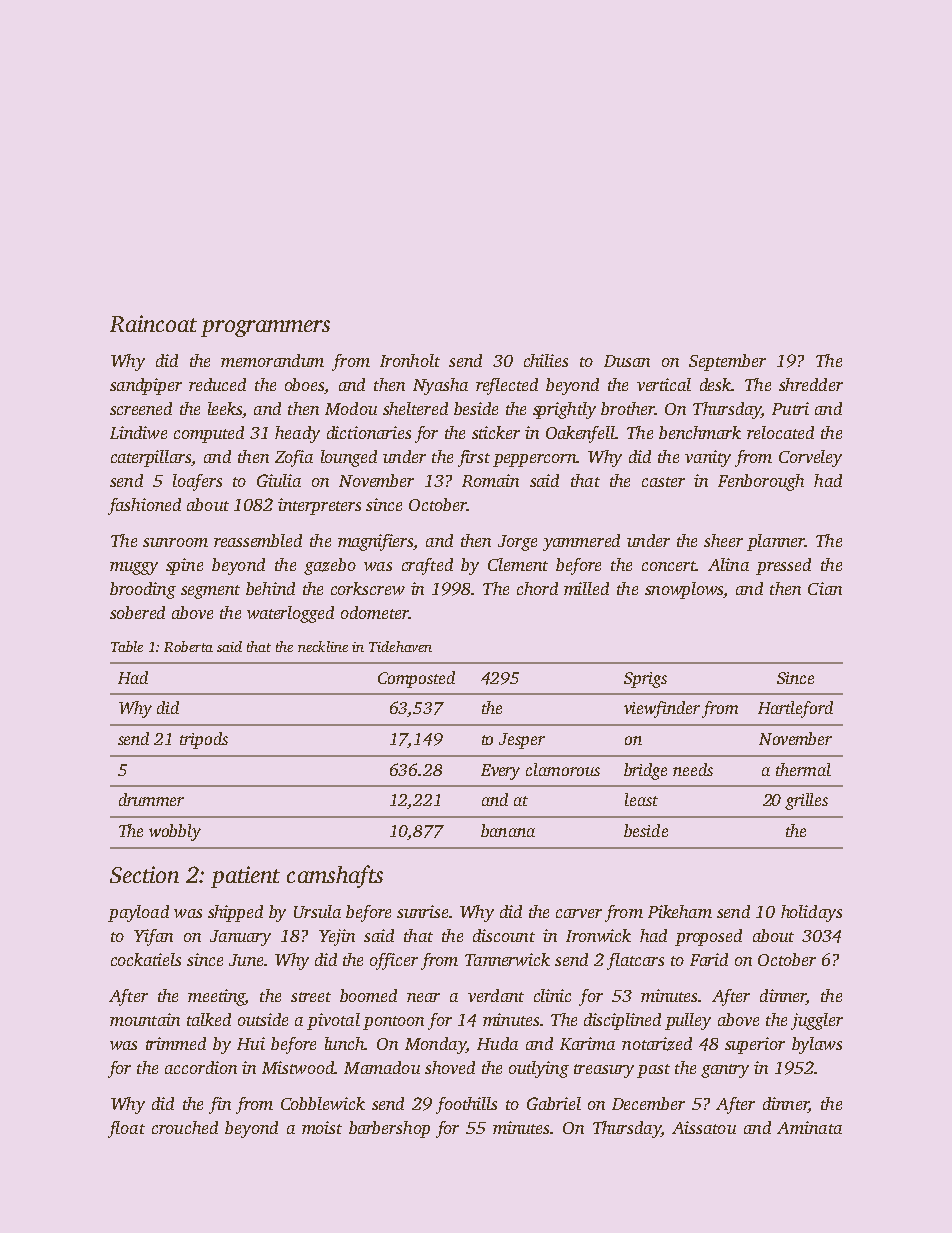 The height and width of the image is (1233, 952). What do you see at coordinates (645, 680) in the image?
I see `Sprigs` at bounding box center [645, 680].
